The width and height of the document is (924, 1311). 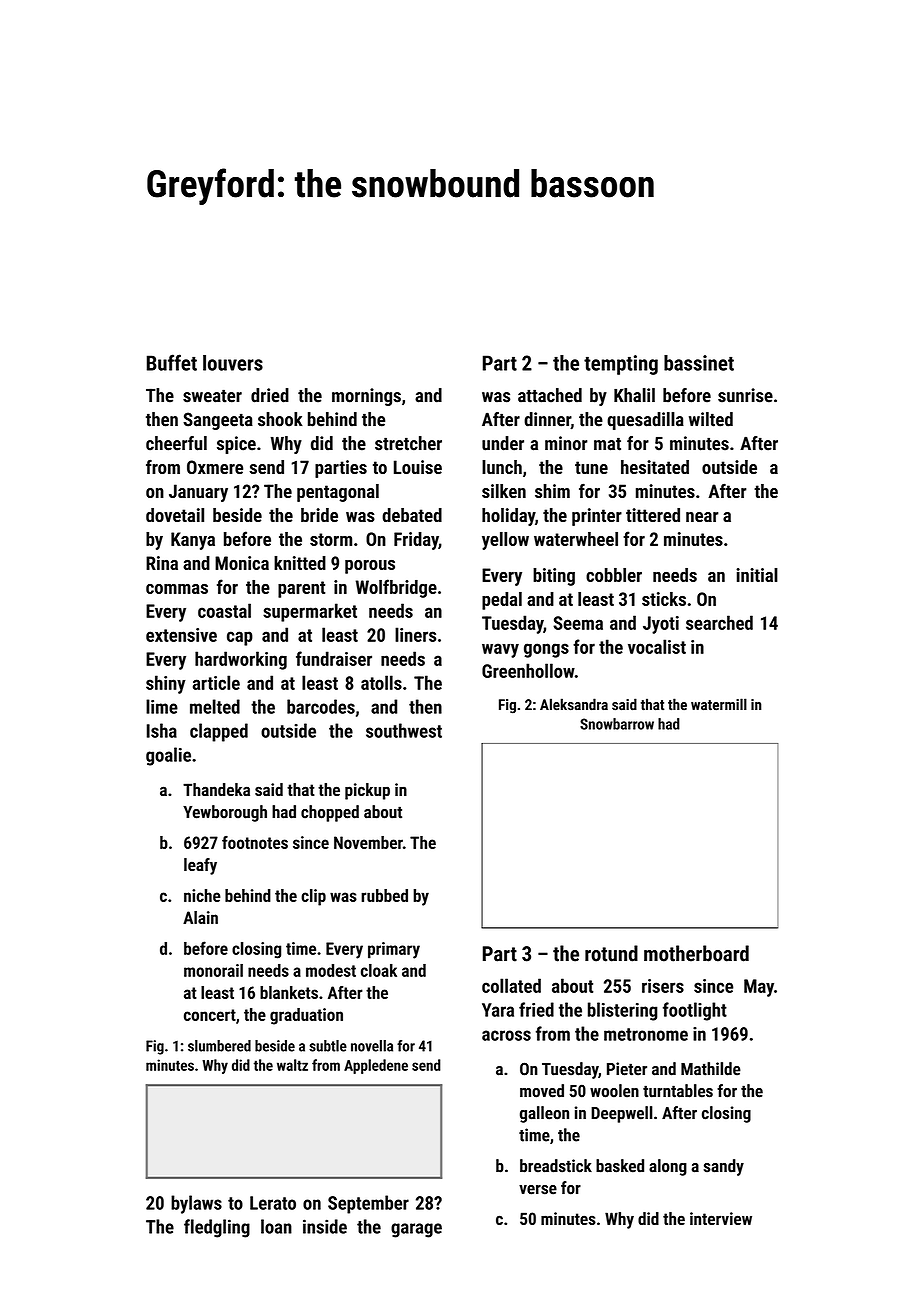 What do you see at coordinates (225, 813) in the document?
I see `Yewborough` at bounding box center [225, 813].
